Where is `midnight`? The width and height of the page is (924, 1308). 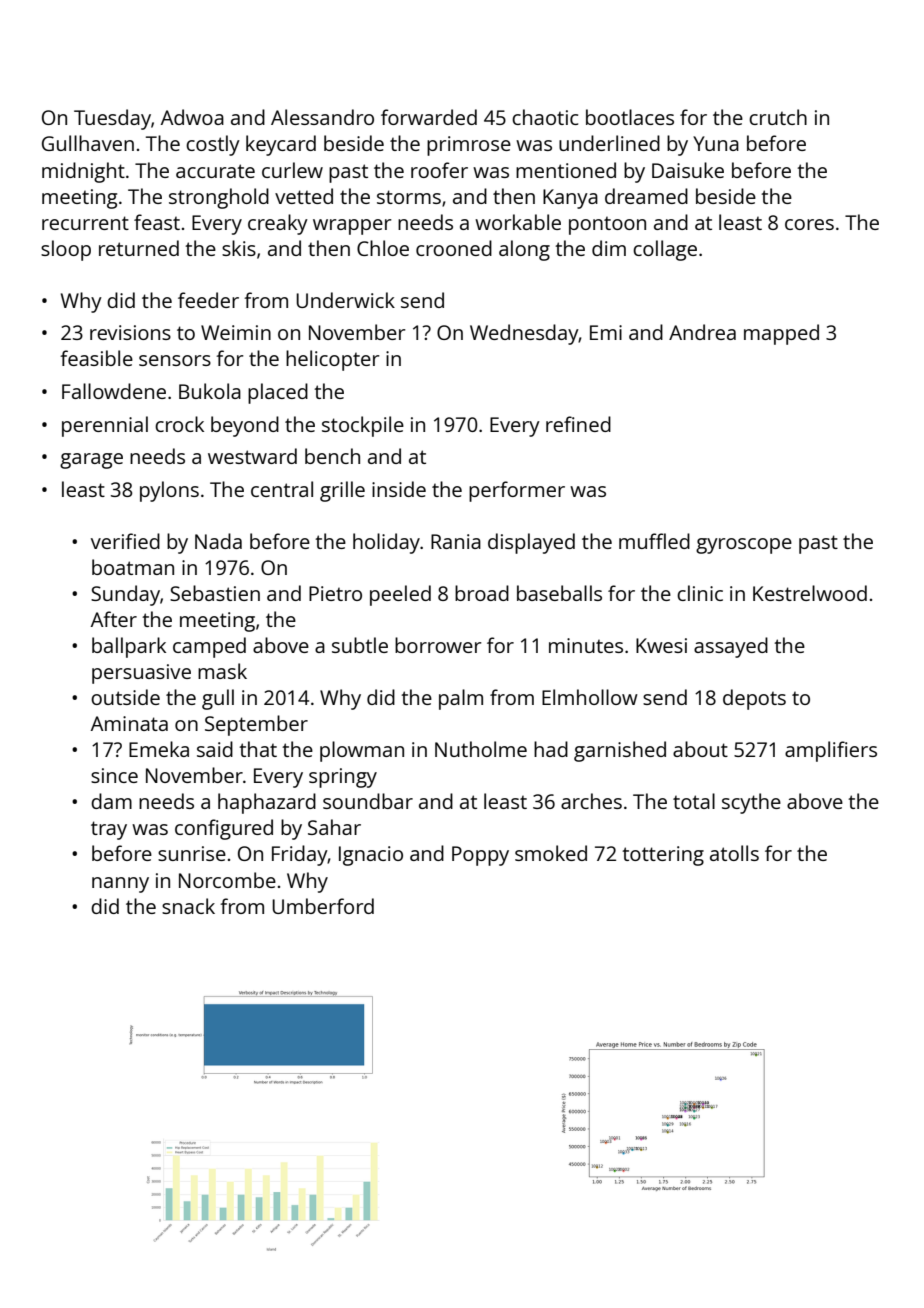 midnight is located at coordinates (83, 172).
